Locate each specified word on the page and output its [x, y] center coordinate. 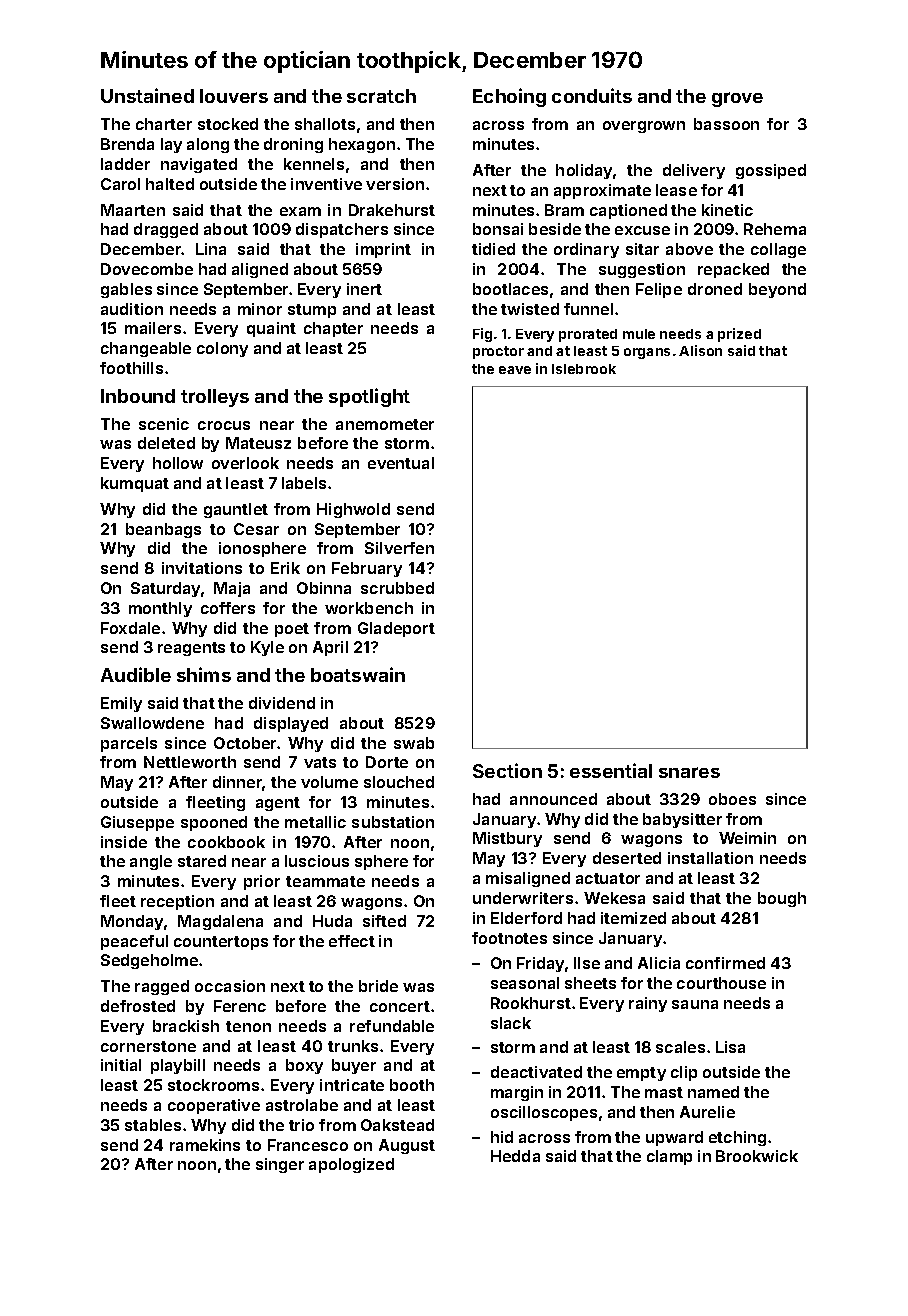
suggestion [642, 270]
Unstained [147, 95]
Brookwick [757, 1156]
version [395, 184]
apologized [351, 1165]
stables [153, 1125]
